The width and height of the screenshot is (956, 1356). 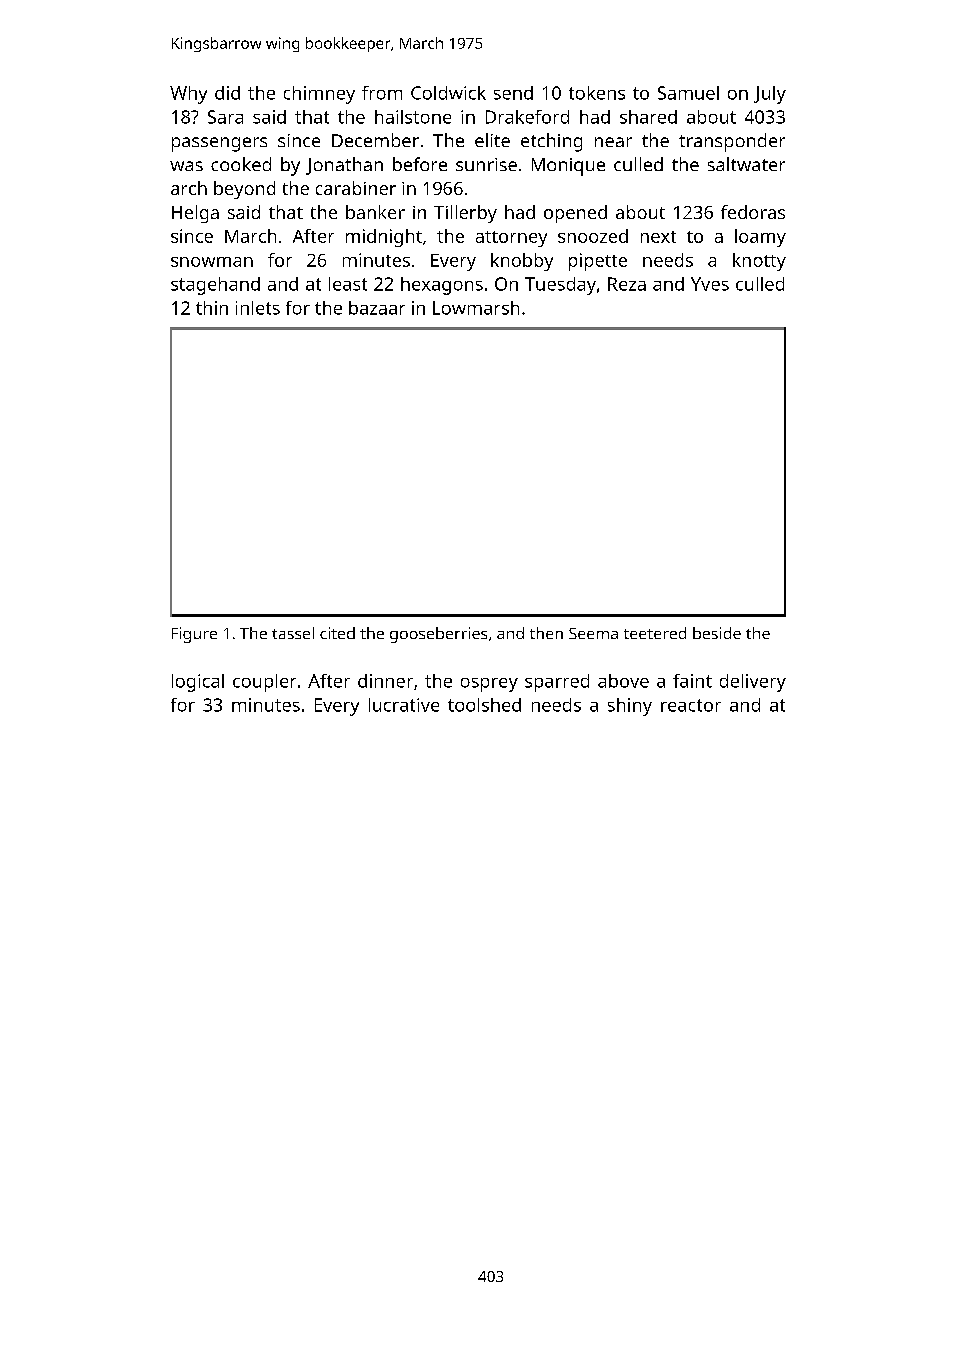 I want to click on July, so click(x=770, y=95).
